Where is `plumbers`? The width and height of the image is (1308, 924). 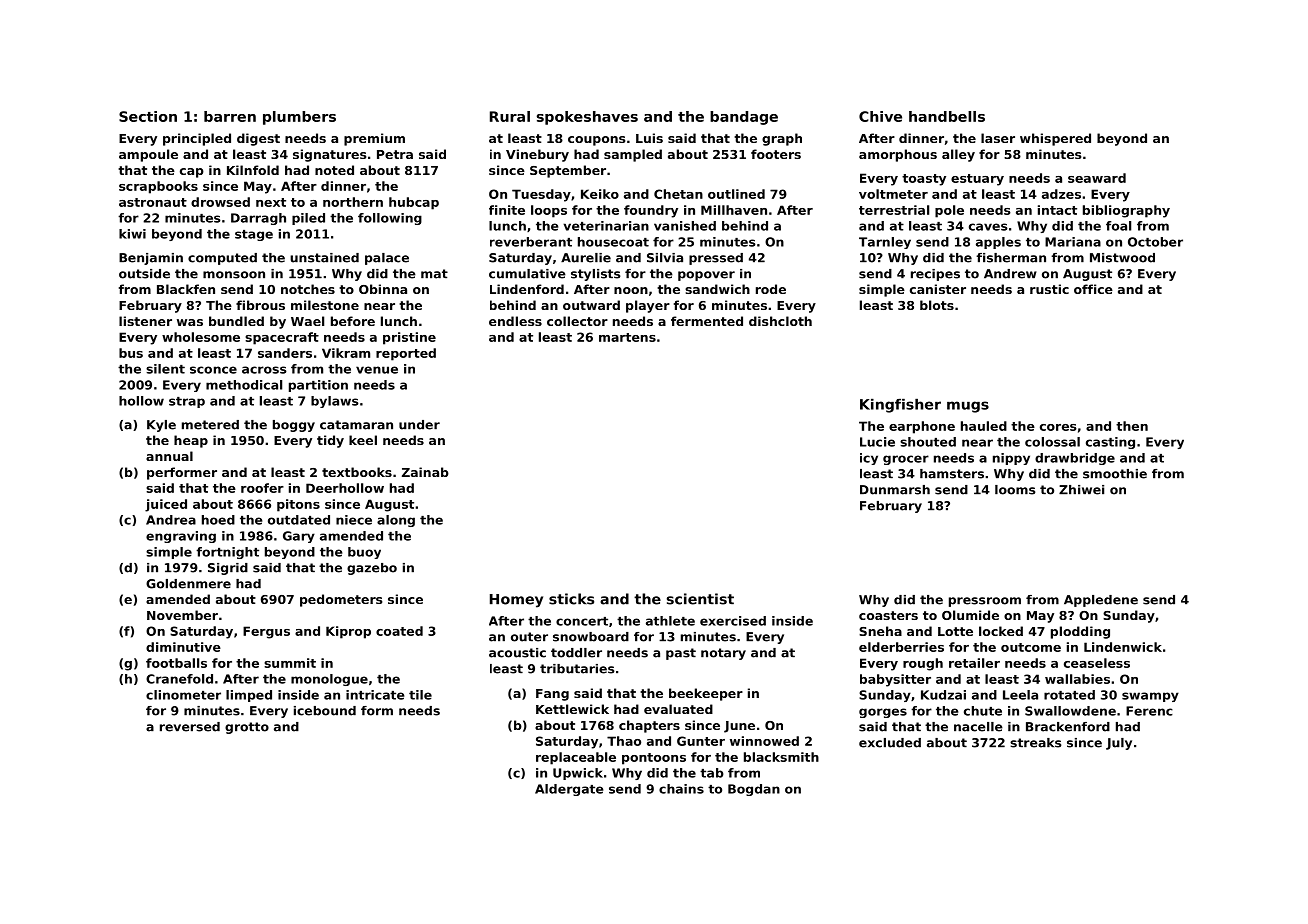 plumbers is located at coordinates (299, 118).
